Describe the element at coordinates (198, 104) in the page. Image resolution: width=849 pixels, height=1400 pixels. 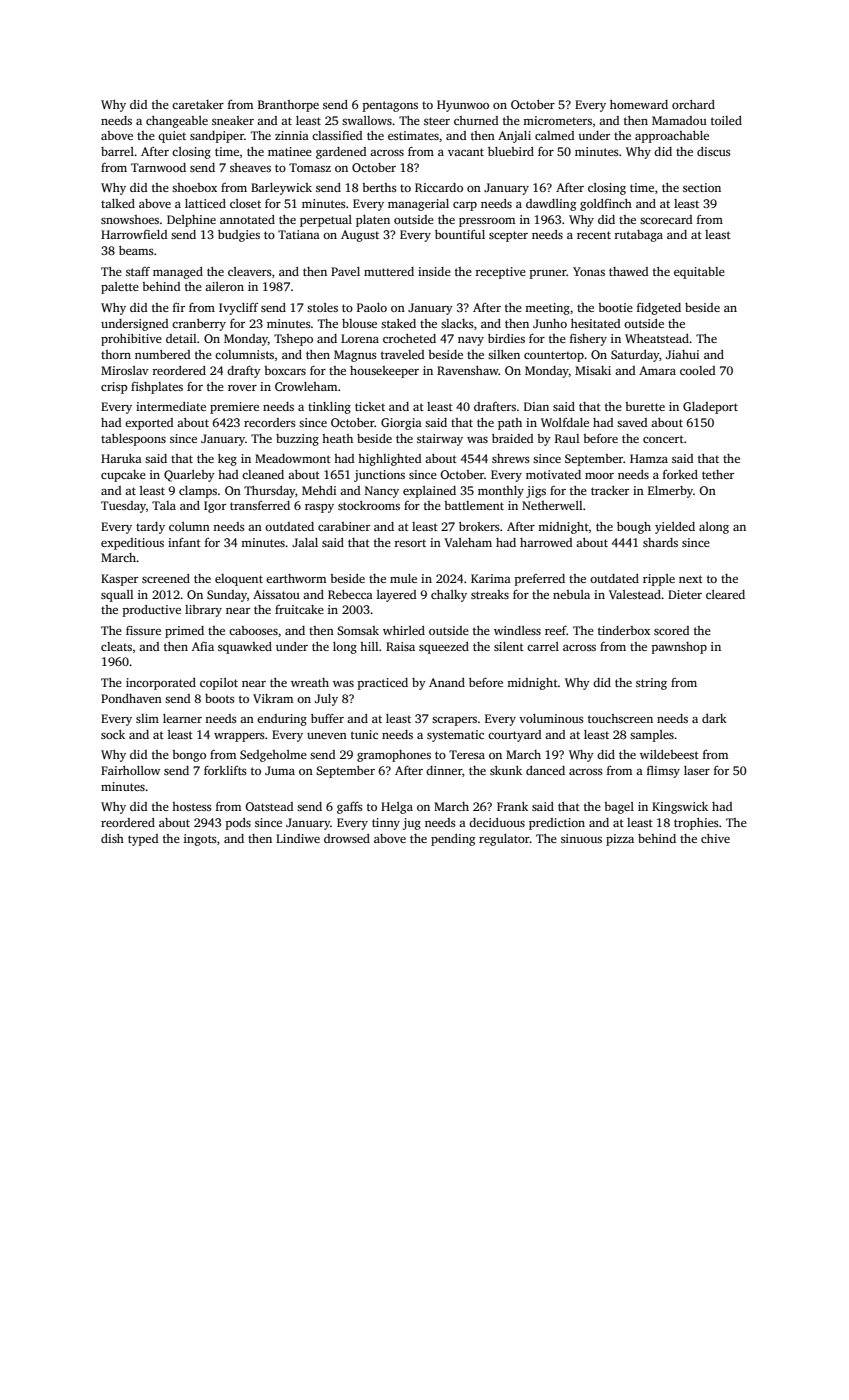
I see `caretaker` at that location.
